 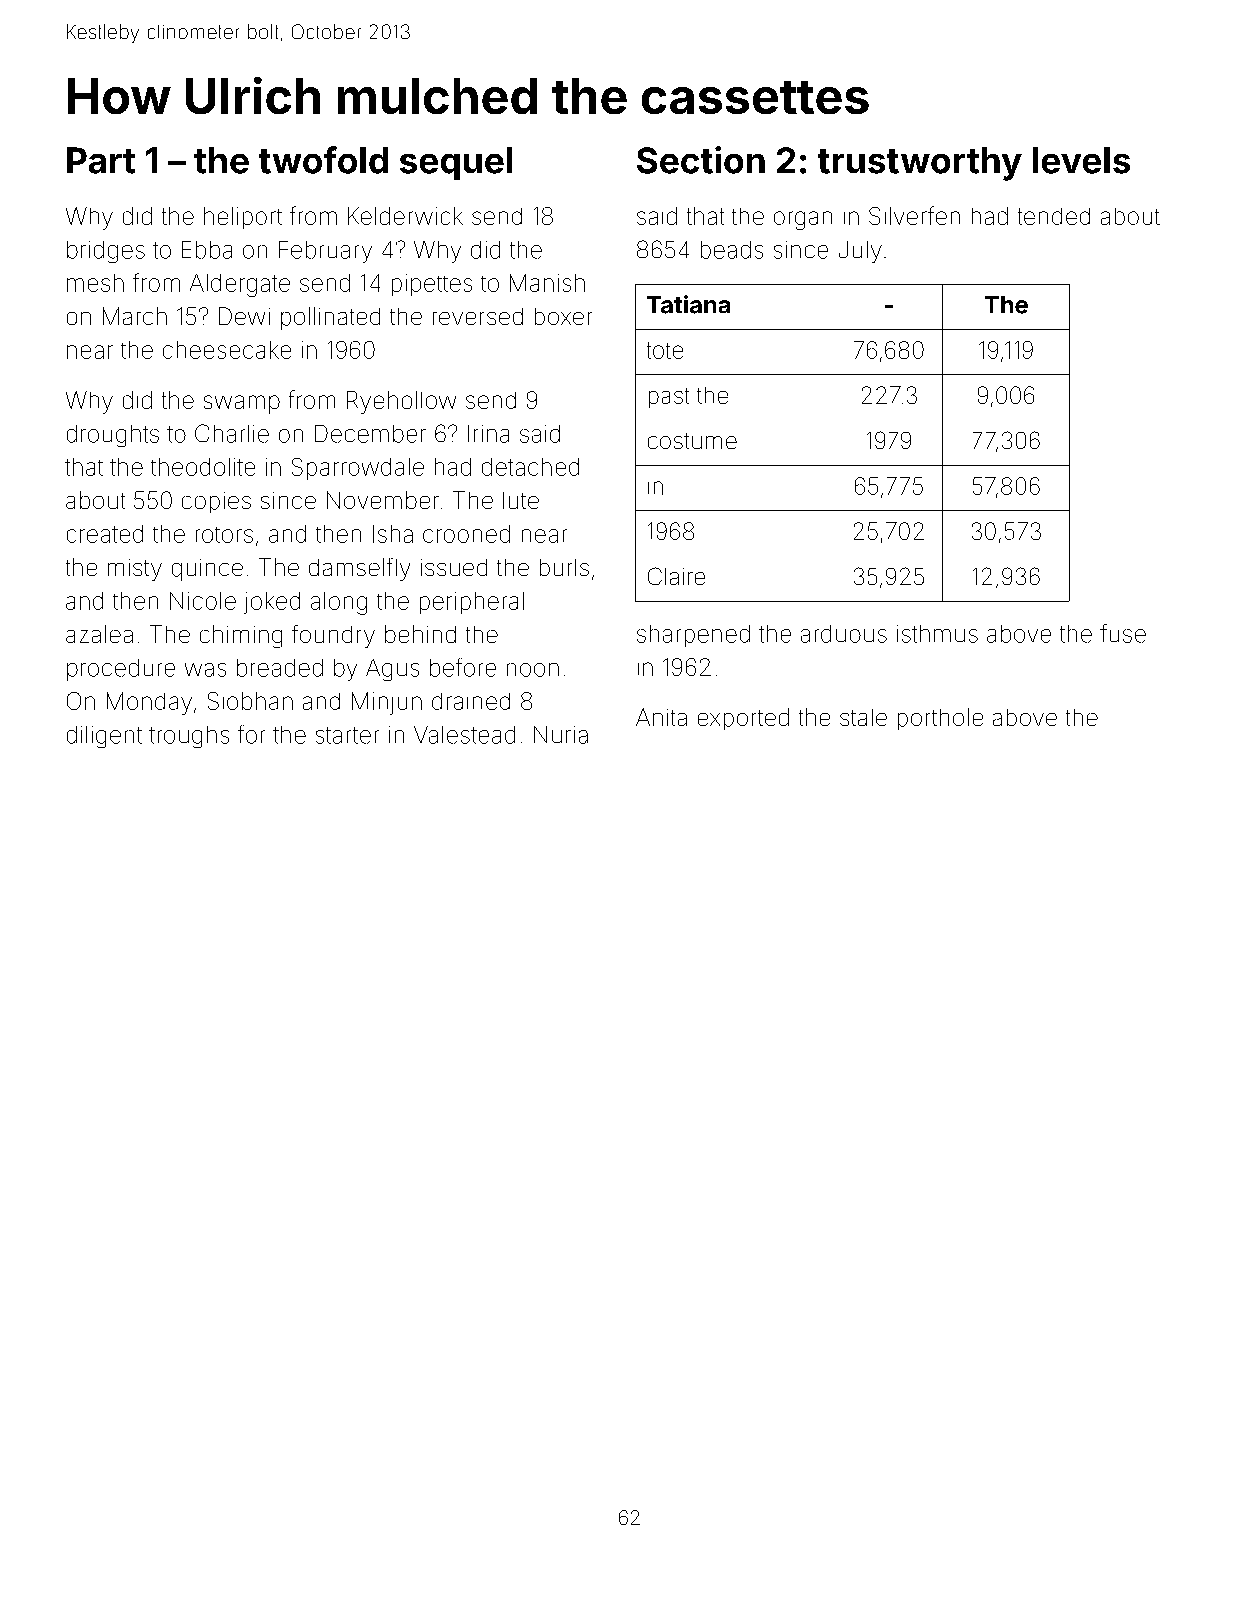 What do you see at coordinates (466, 534) in the screenshot?
I see `crooned` at bounding box center [466, 534].
